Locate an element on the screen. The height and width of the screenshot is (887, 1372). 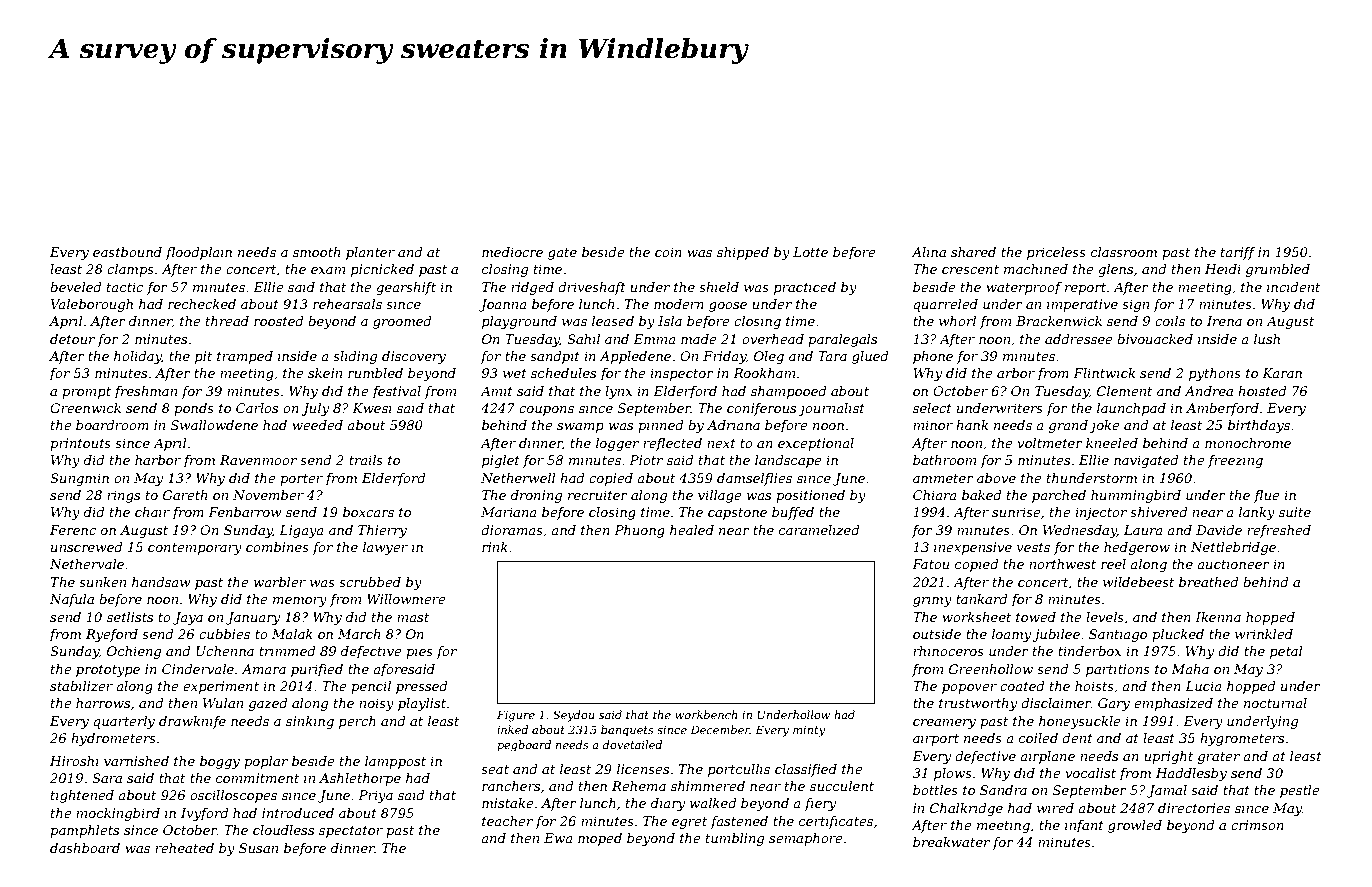
reheated is located at coordinates (184, 848).
